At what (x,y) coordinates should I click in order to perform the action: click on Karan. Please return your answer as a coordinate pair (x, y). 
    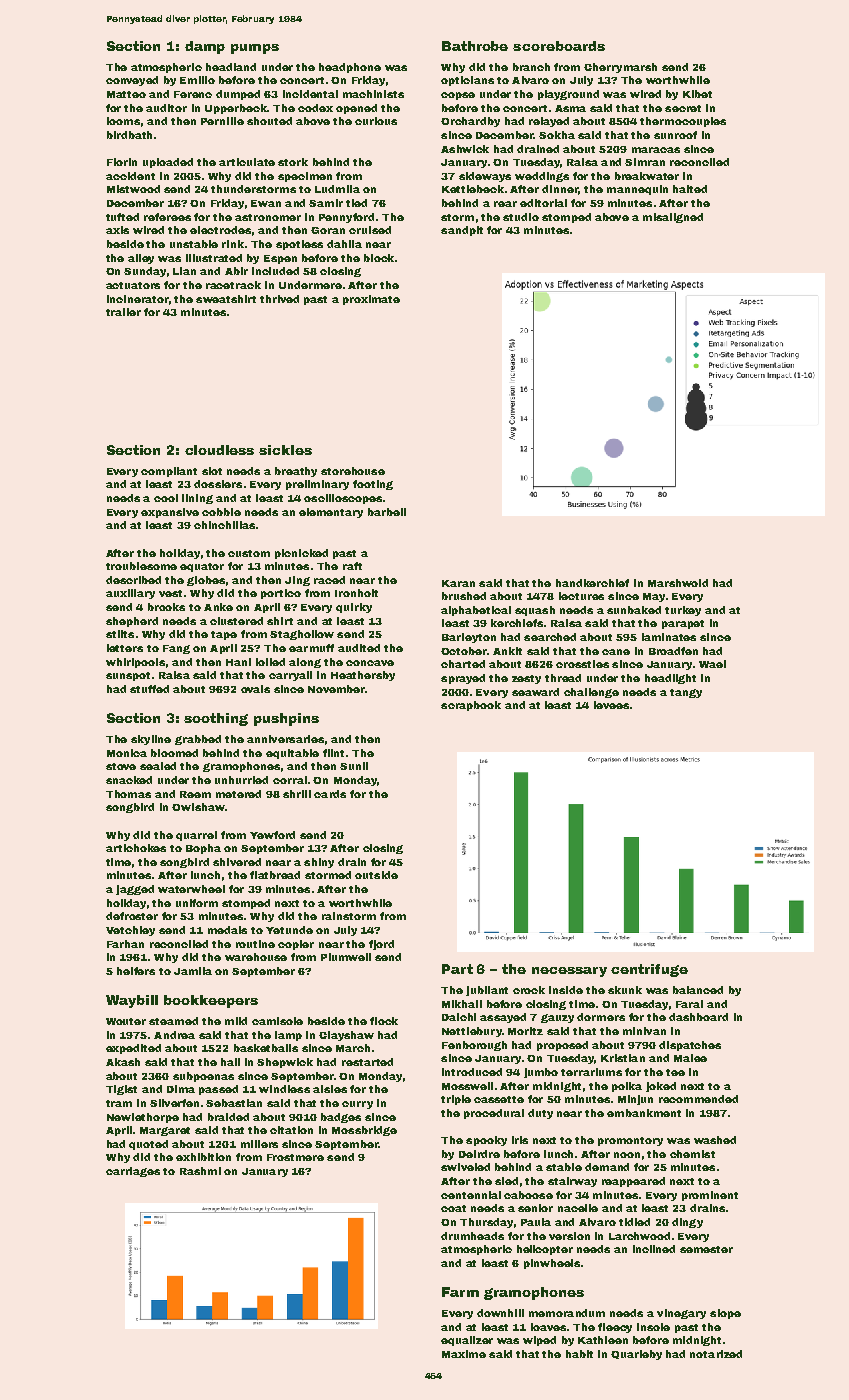
    Looking at the image, I should click on (458, 583).
